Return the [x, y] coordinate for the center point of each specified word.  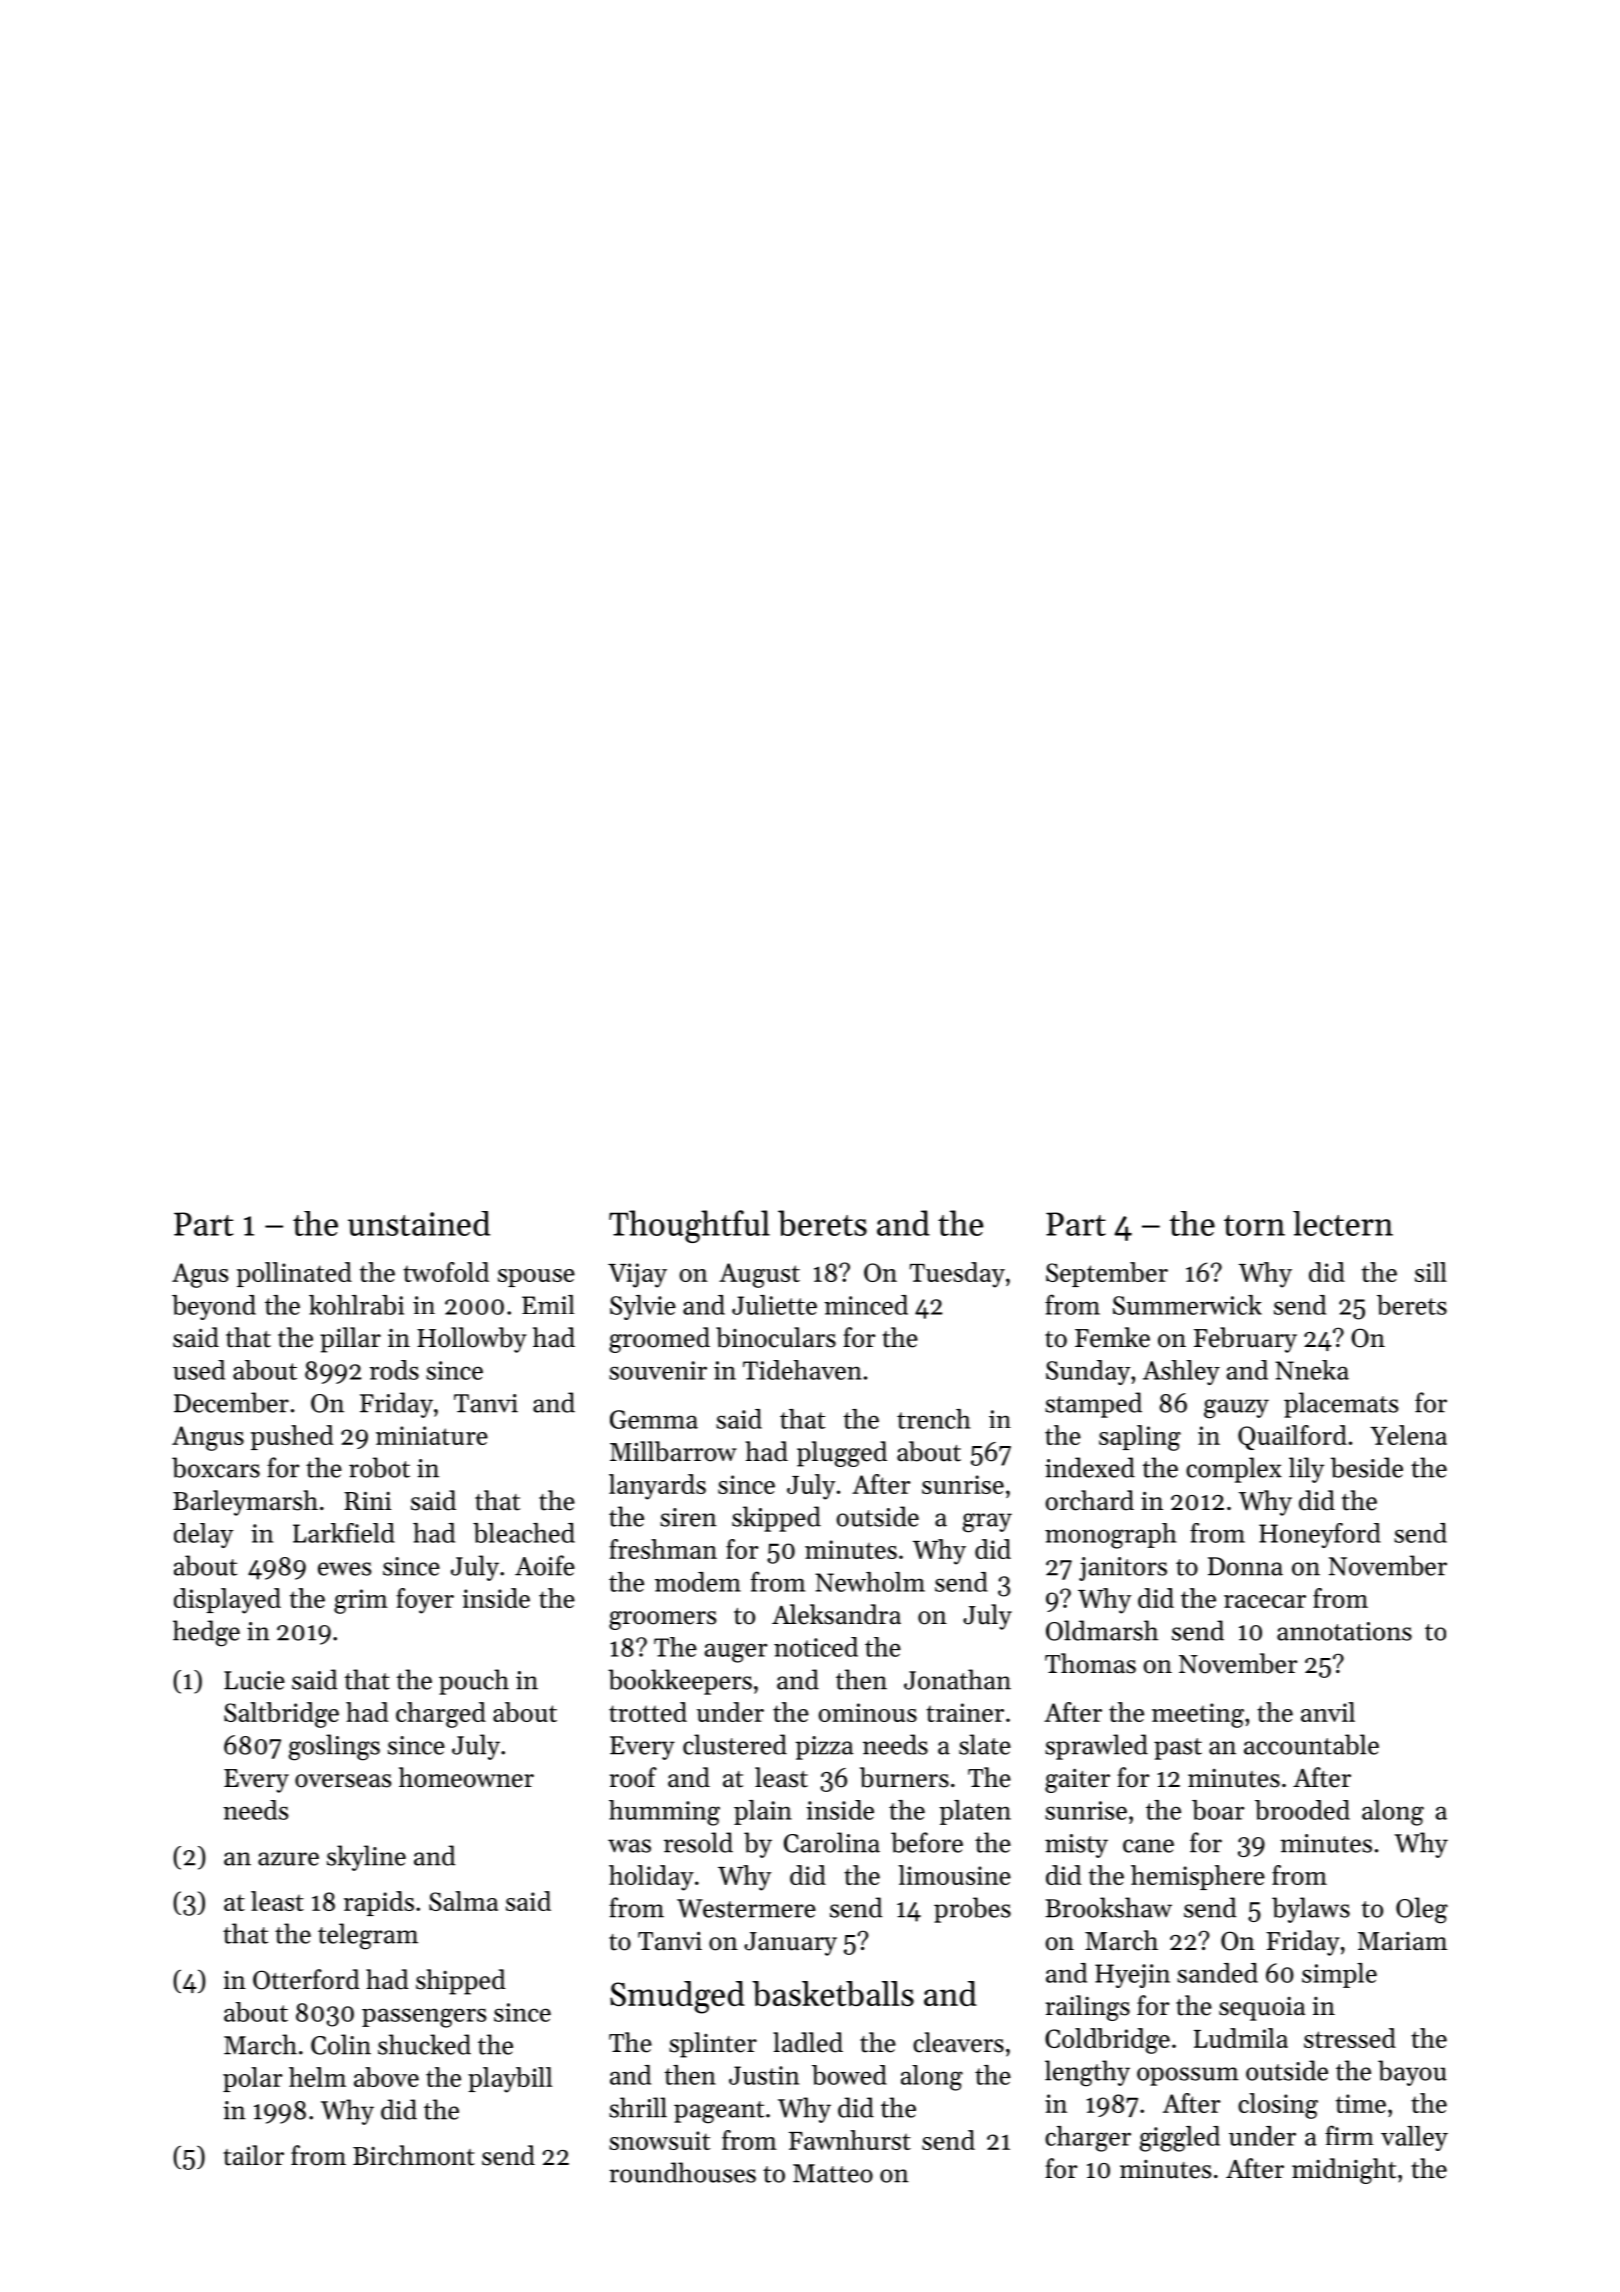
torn [1254, 1225]
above [386, 2077]
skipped [776, 1519]
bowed [849, 2075]
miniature [432, 1435]
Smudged [677, 1997]
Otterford [306, 1979]
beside [1367, 1467]
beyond [214, 1307]
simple [1339, 1975]
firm [1349, 2135]
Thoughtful [689, 1226]
